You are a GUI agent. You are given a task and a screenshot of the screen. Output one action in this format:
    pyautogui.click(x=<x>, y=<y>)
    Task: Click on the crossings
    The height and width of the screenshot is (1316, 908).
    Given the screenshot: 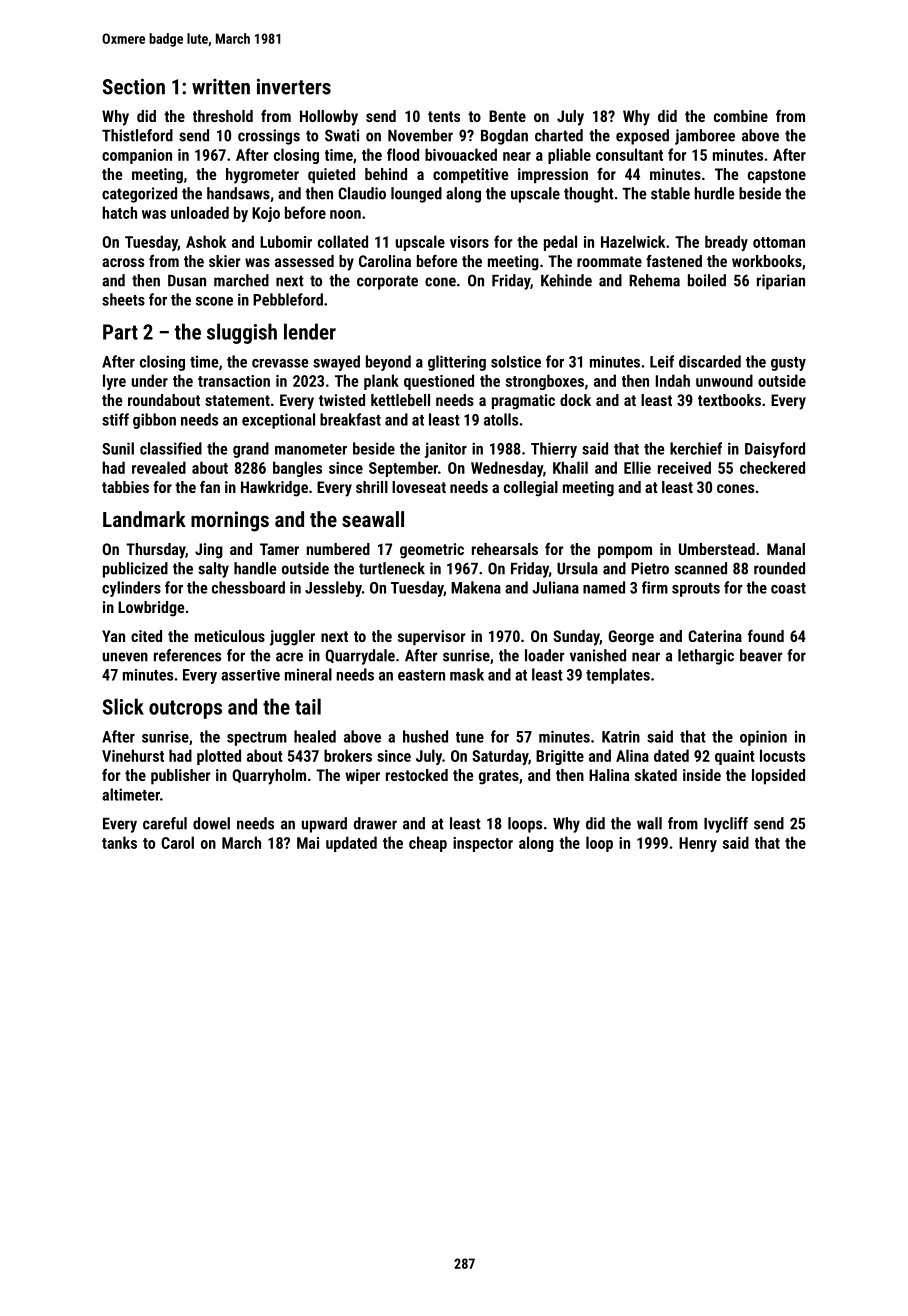 What is the action you would take?
    pyautogui.click(x=269, y=137)
